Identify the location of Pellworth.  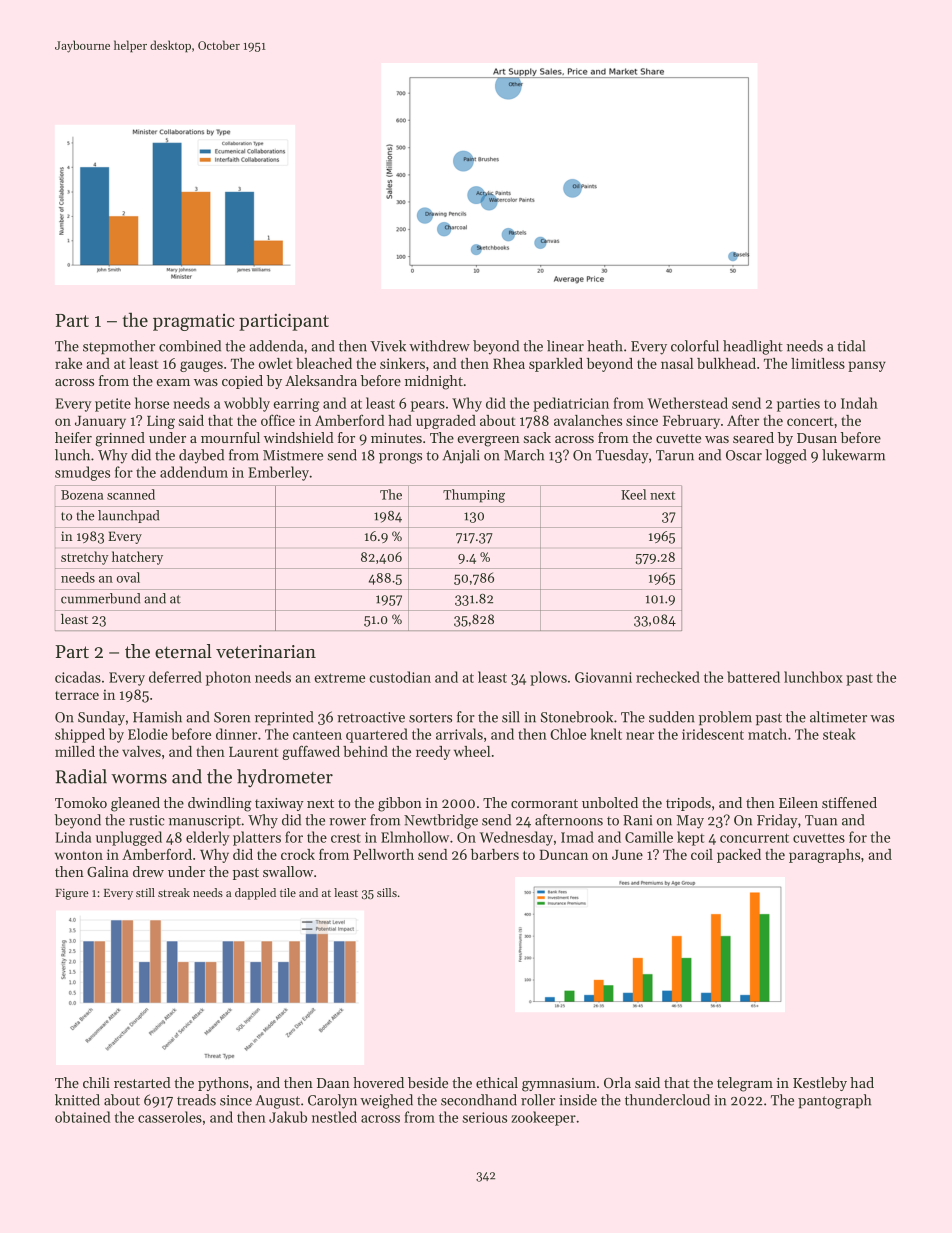
(383, 854).
